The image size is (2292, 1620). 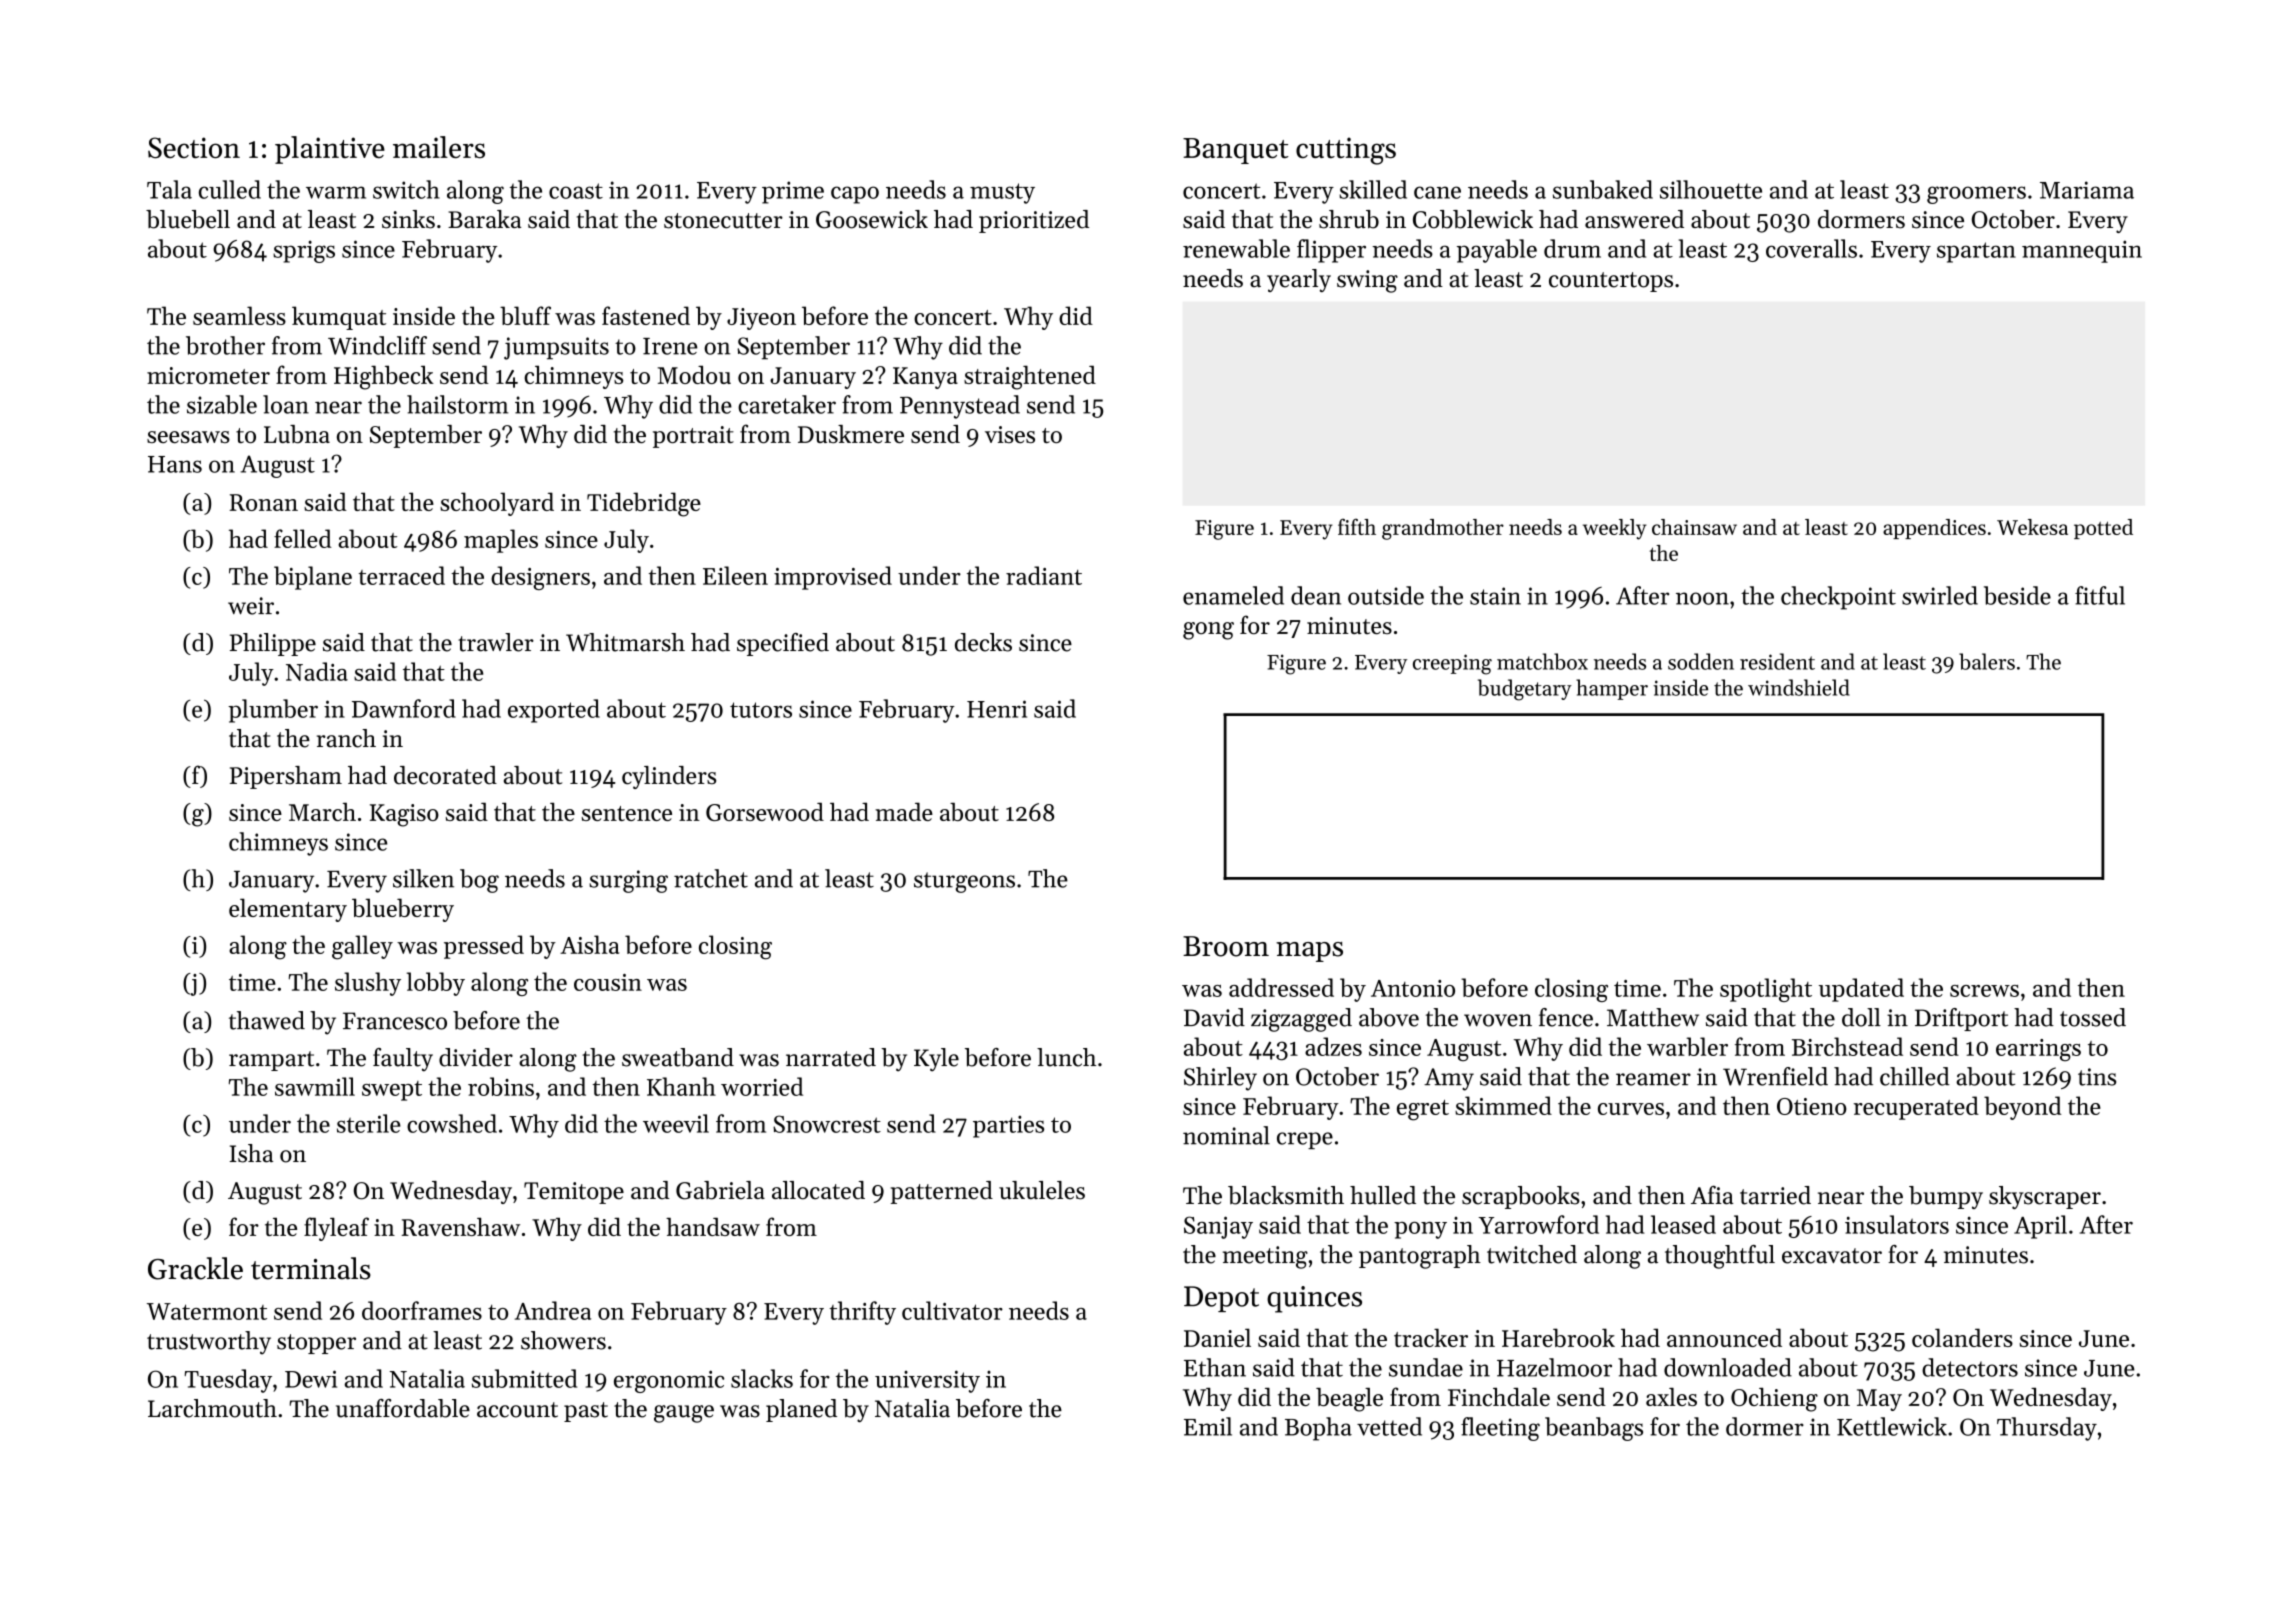 What do you see at coordinates (251, 606) in the screenshot?
I see `weir` at bounding box center [251, 606].
